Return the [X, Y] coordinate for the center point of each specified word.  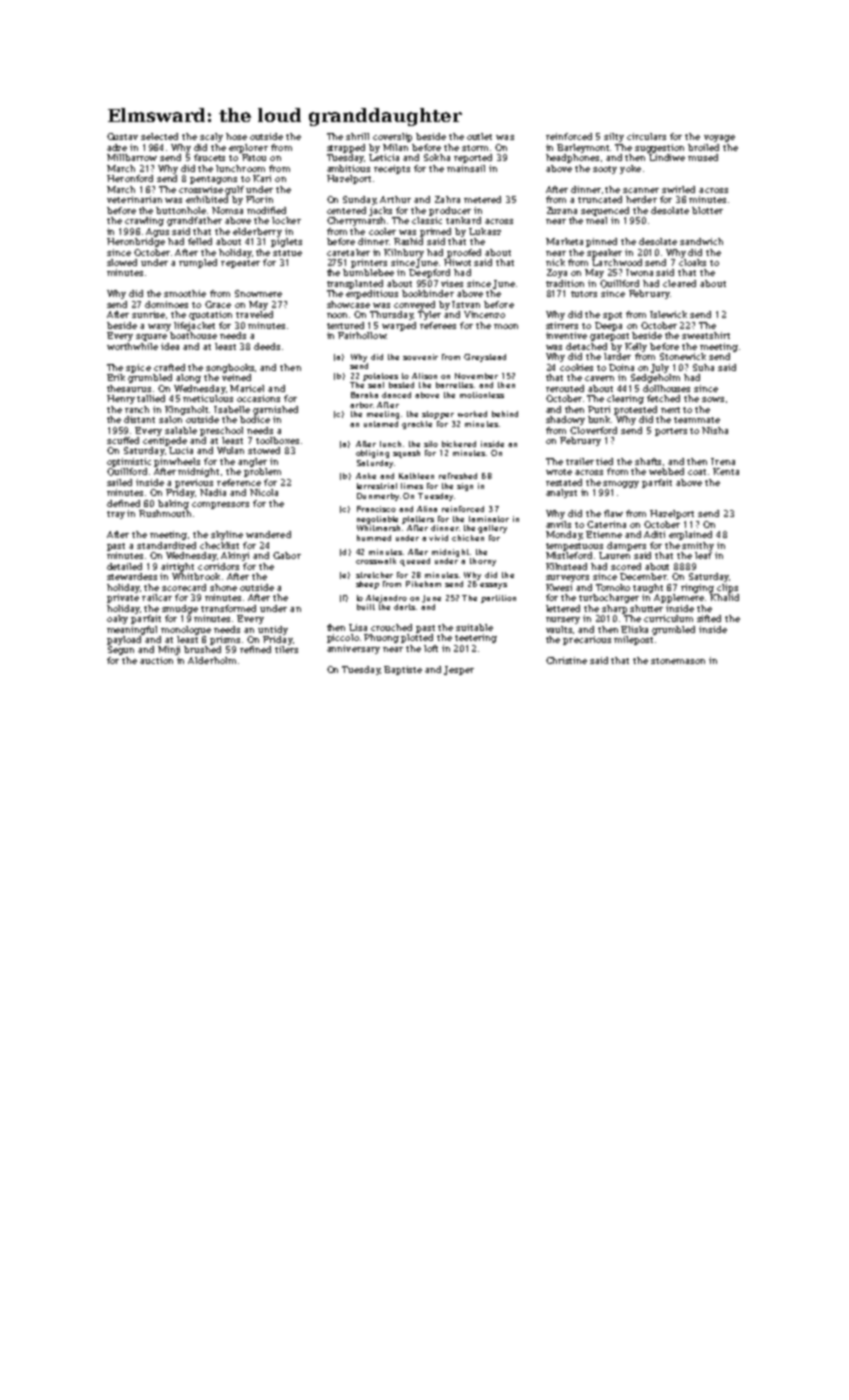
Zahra [447, 199]
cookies [576, 367]
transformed [228, 608]
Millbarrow [132, 157]
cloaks [692, 262]
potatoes [380, 377]
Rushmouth [165, 513]
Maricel [247, 388]
